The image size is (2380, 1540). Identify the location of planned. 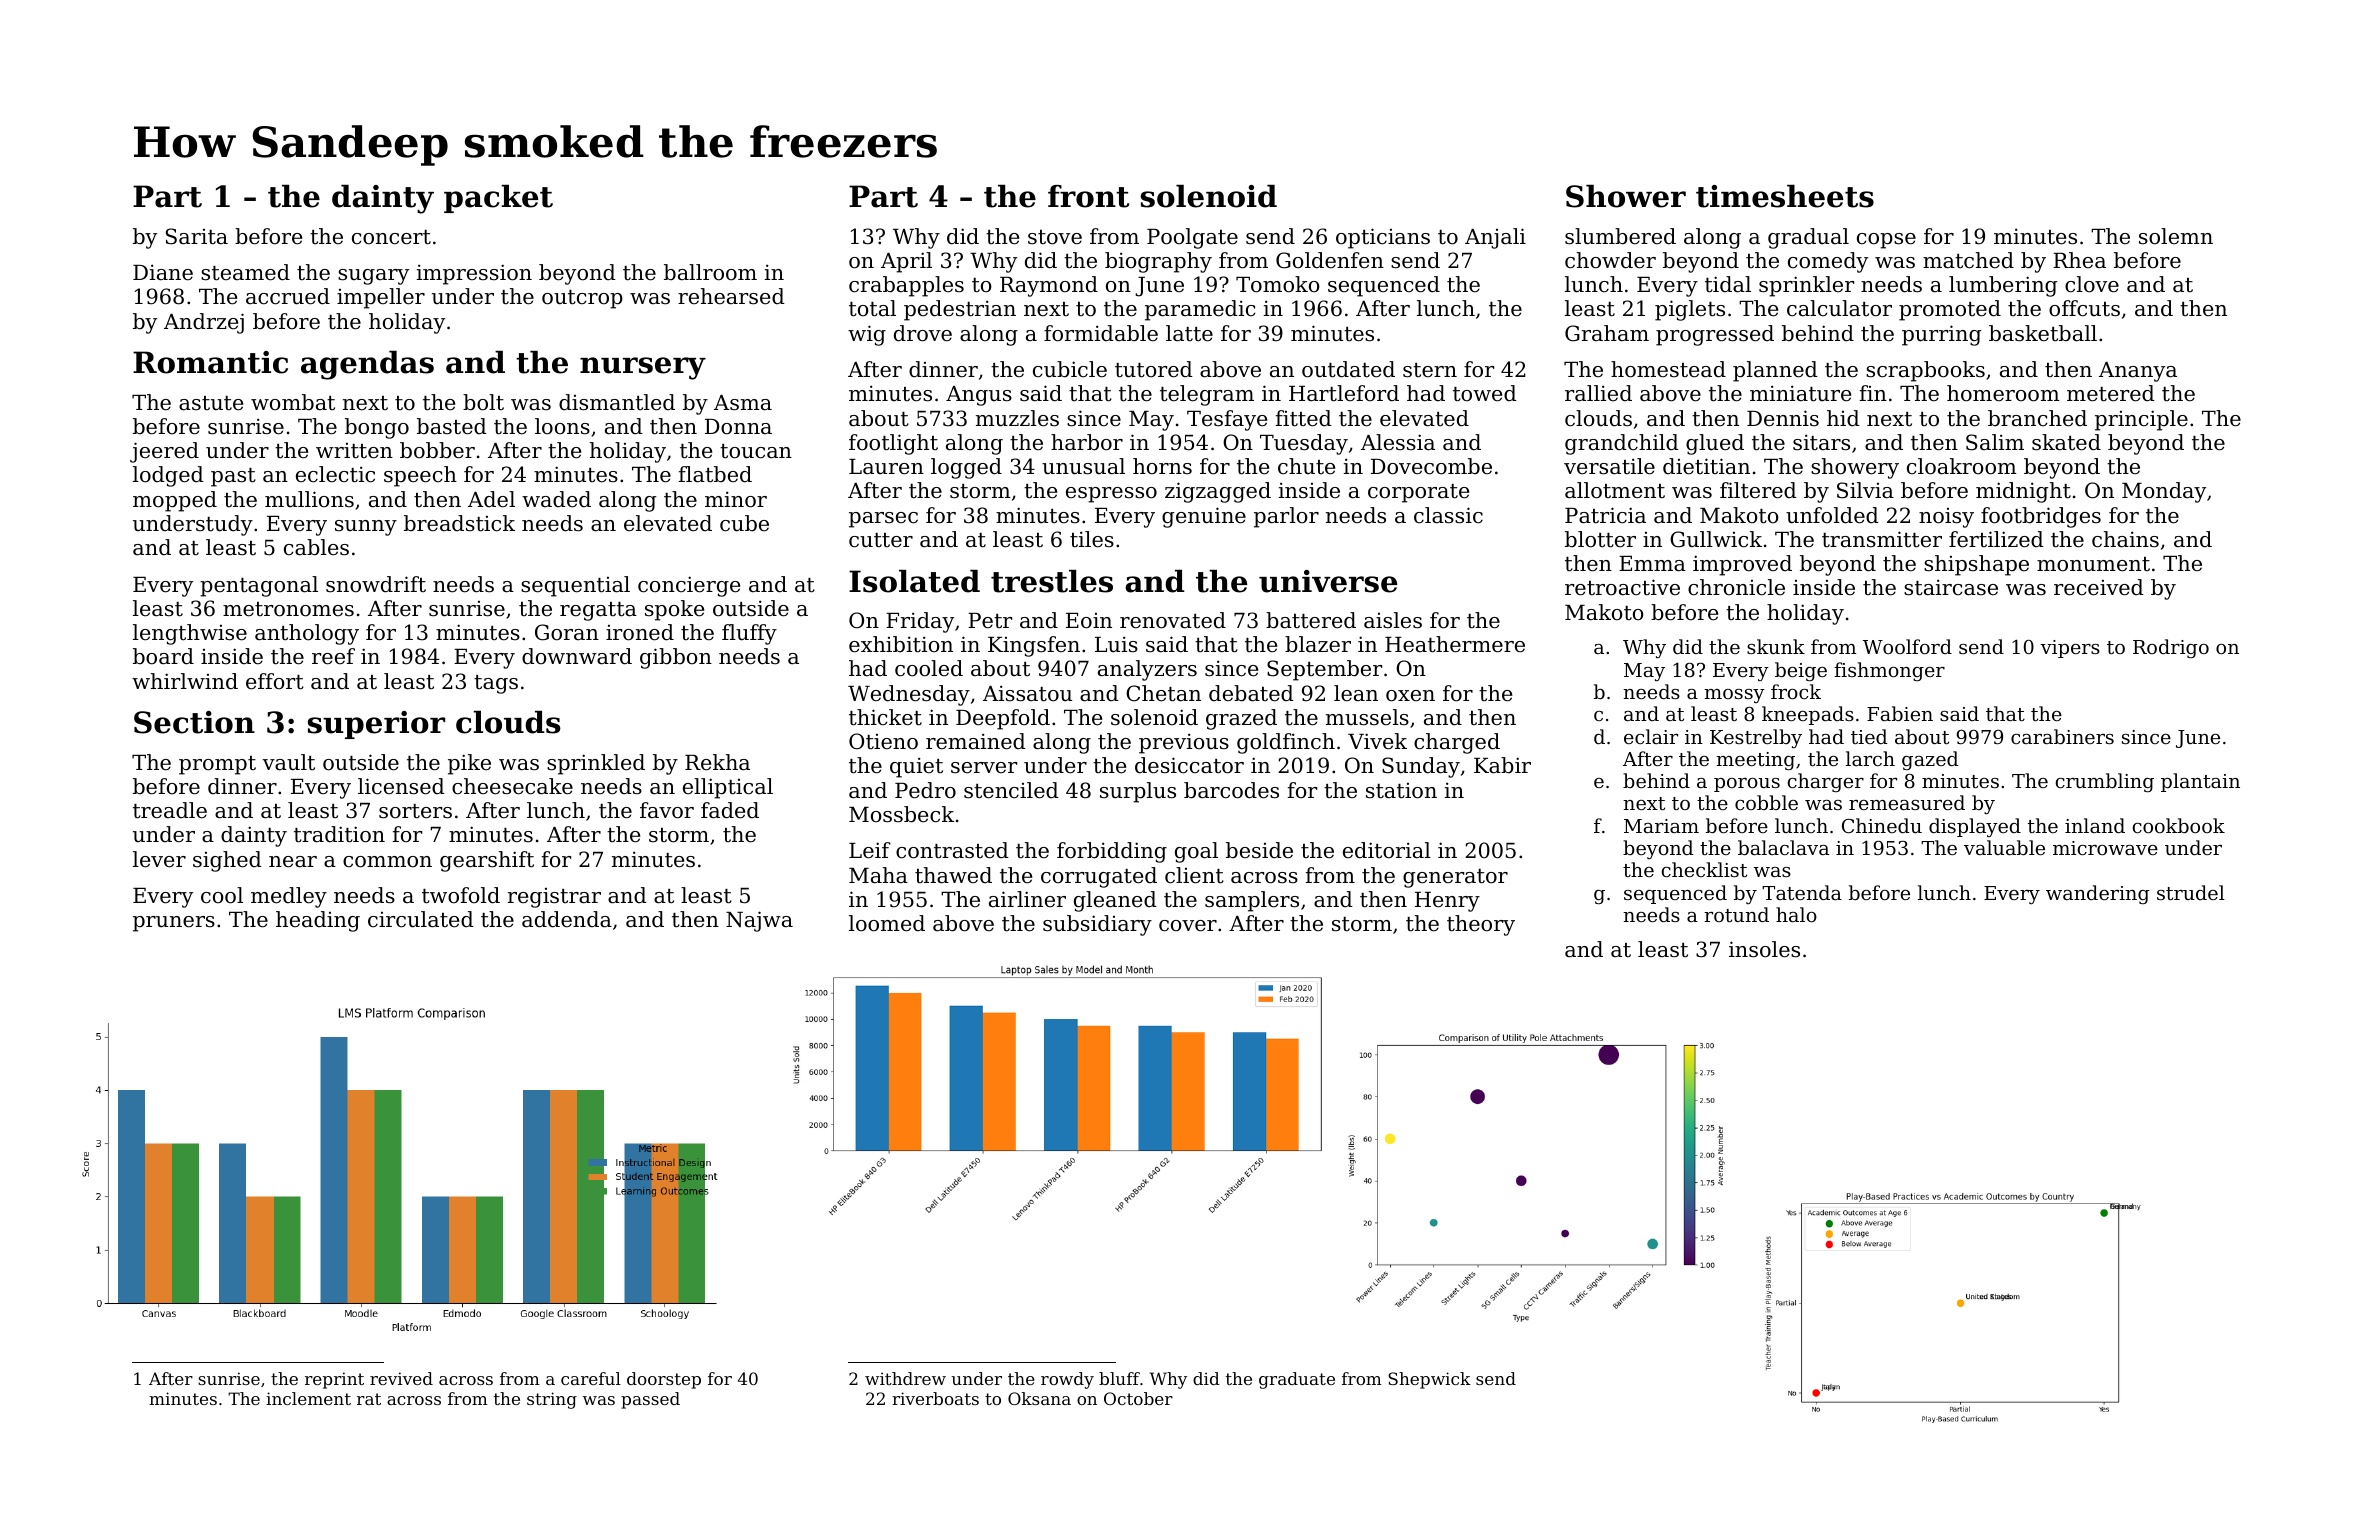
(1775, 371).
